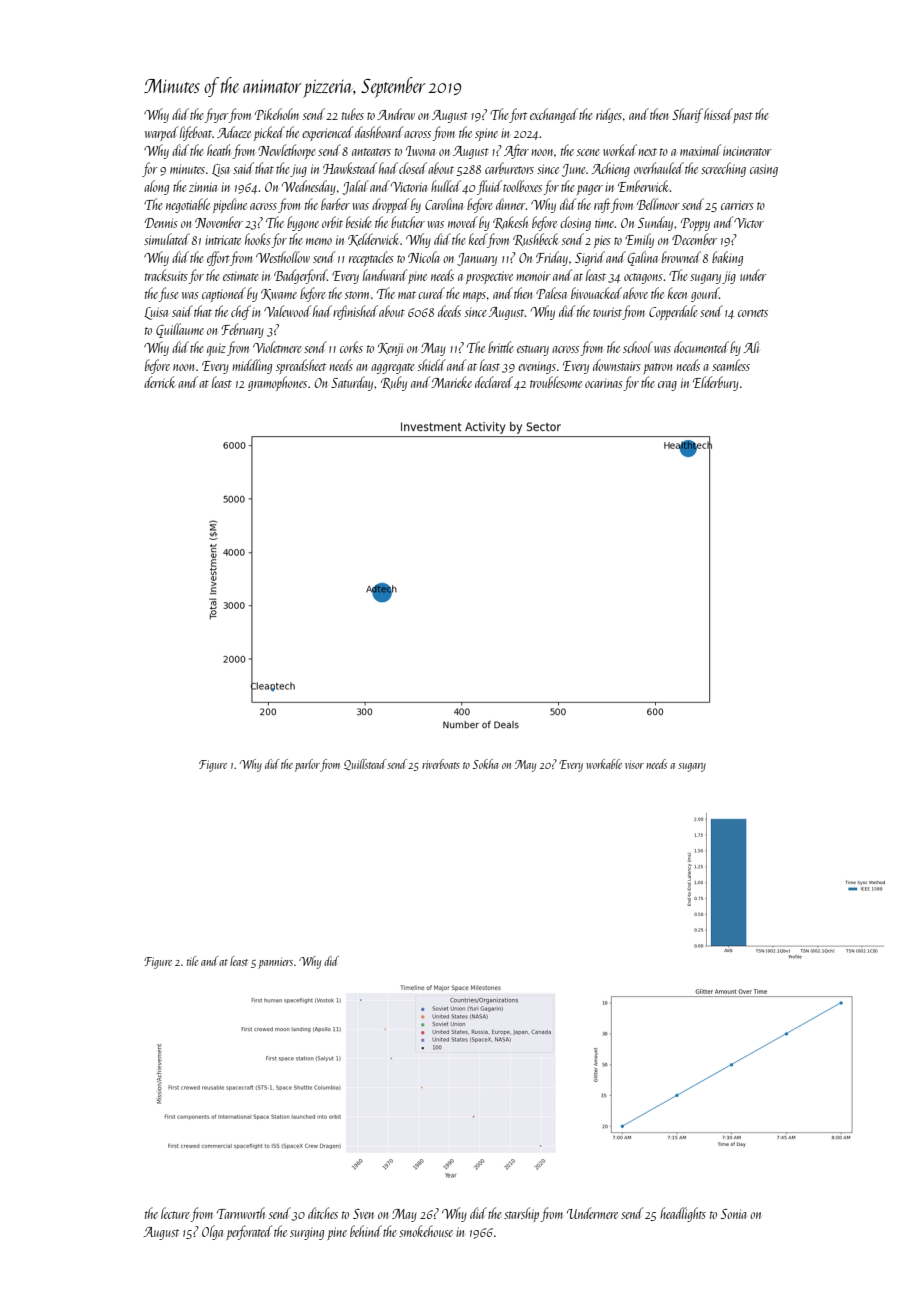 The height and width of the screenshot is (1314, 924). I want to click on troublesome, so click(556, 382).
